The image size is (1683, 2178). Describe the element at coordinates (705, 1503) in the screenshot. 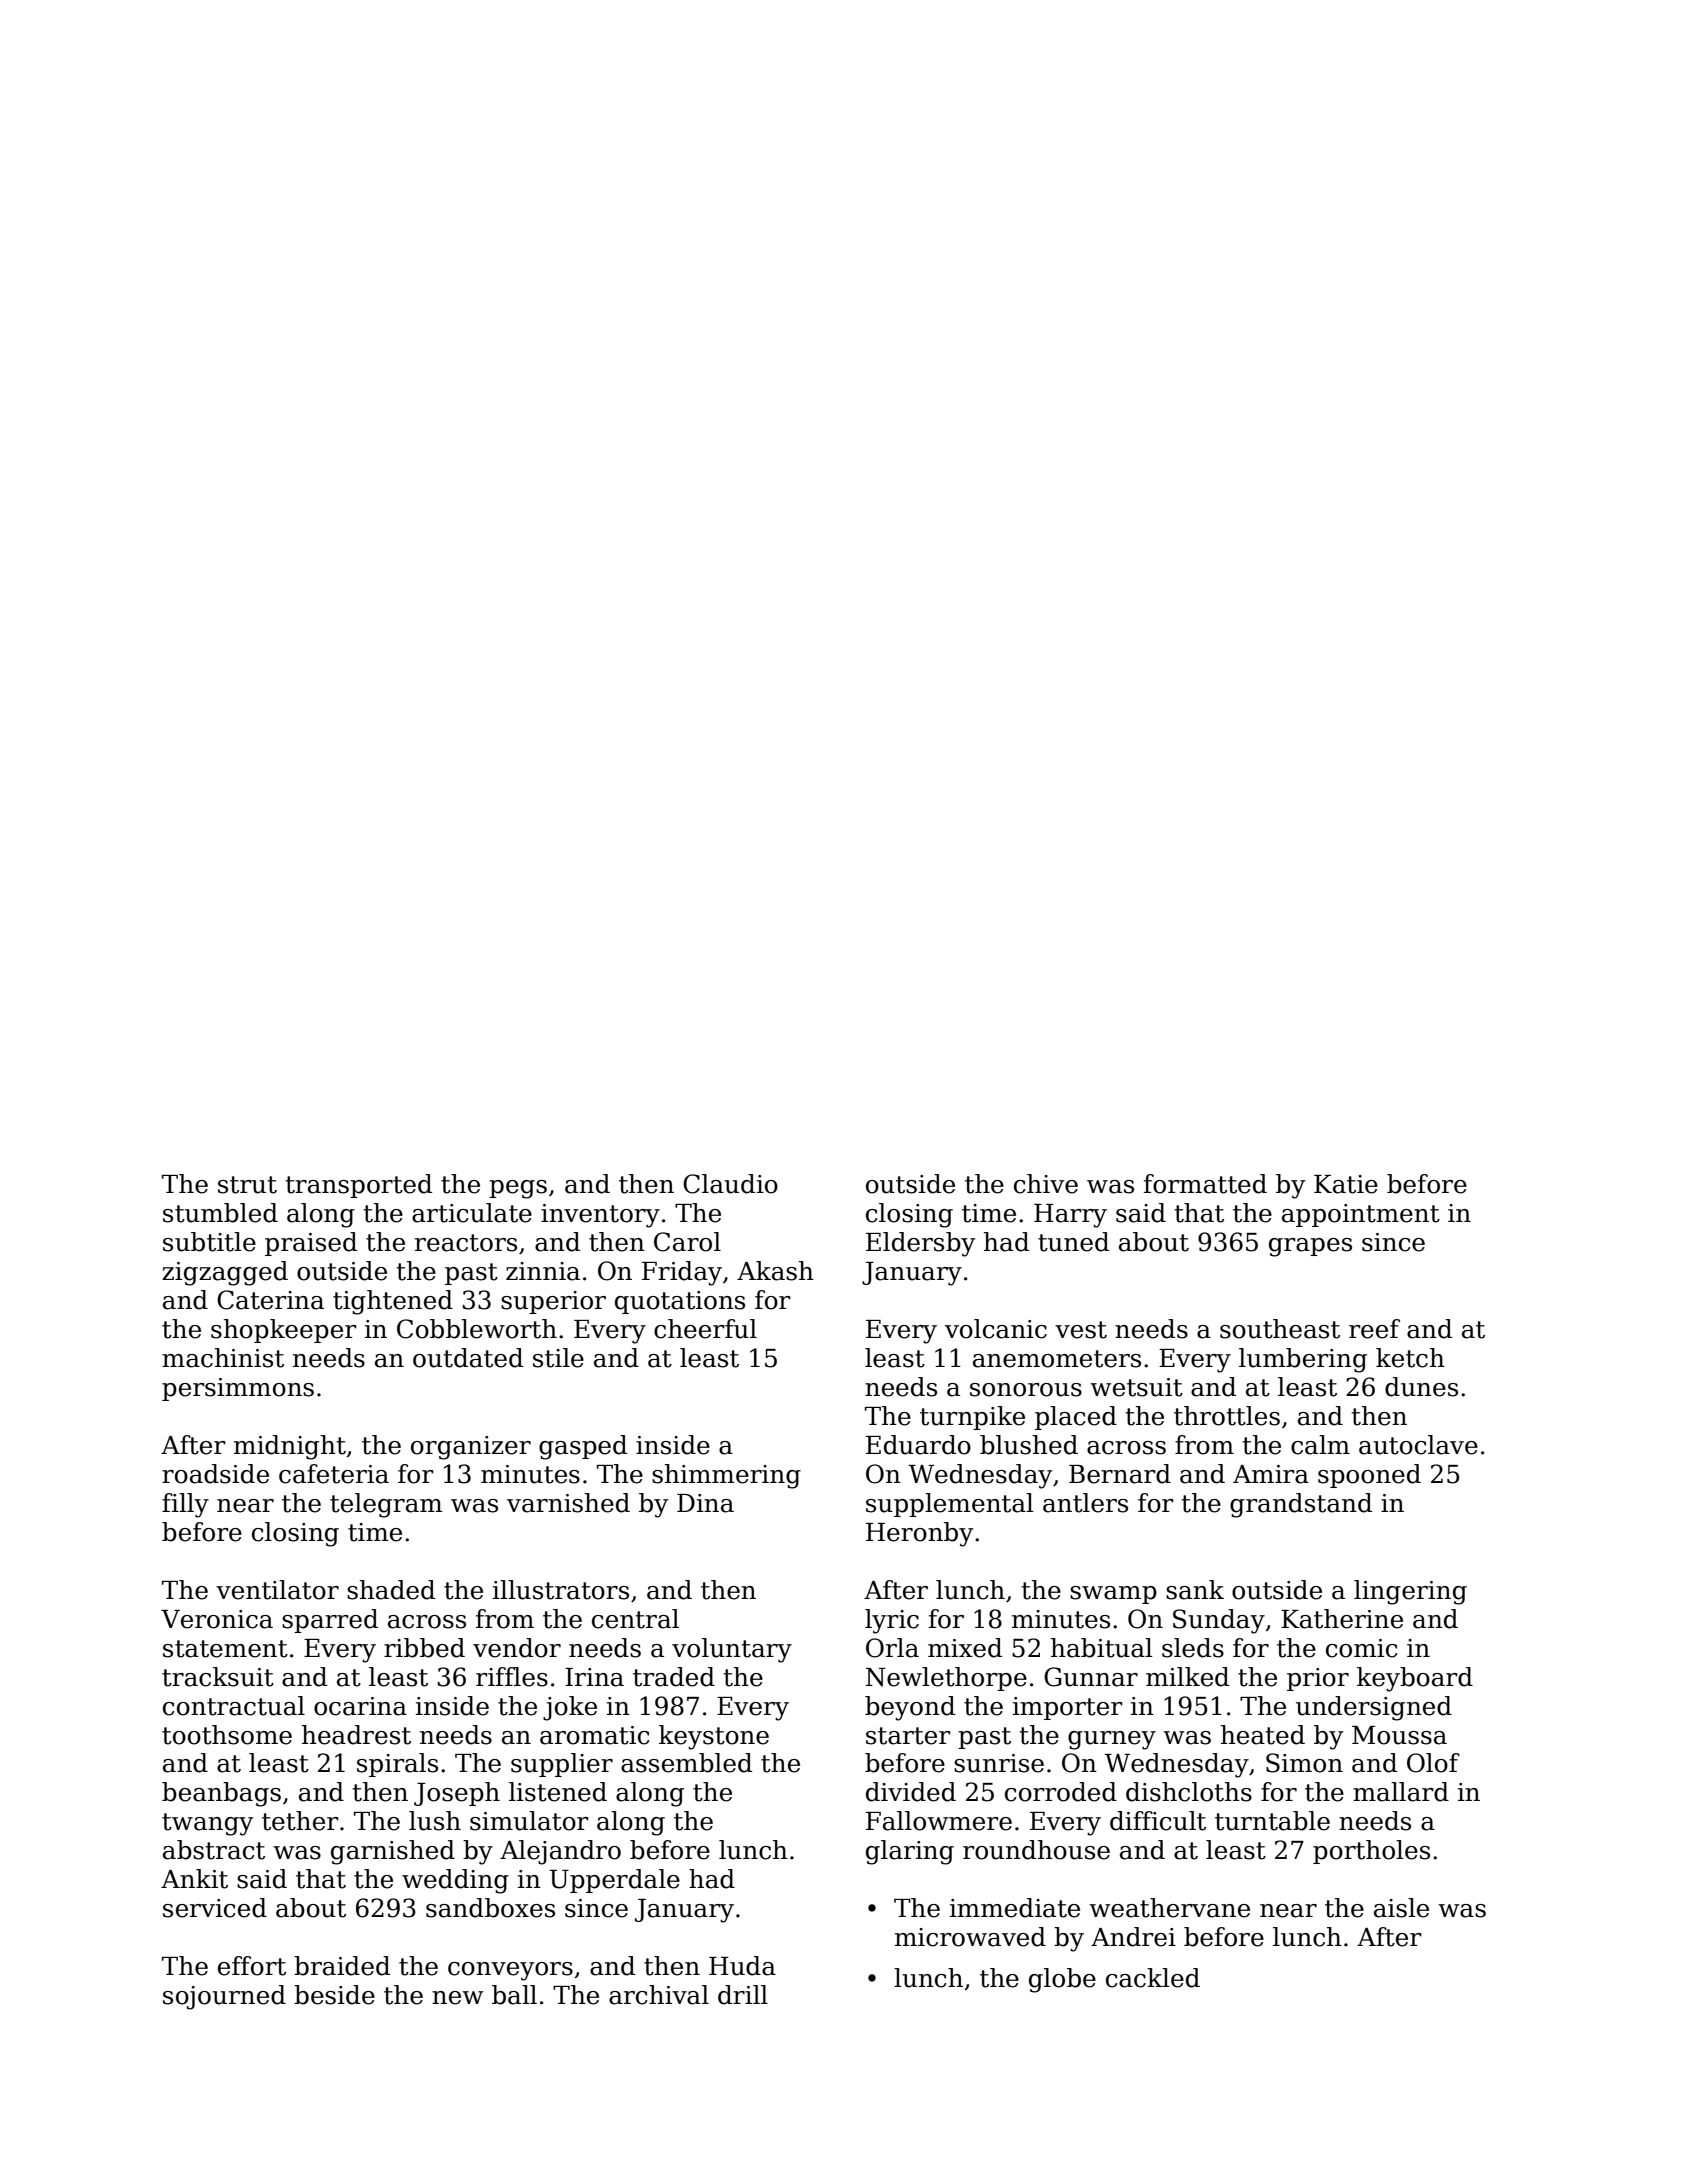

I see `Dina` at that location.
